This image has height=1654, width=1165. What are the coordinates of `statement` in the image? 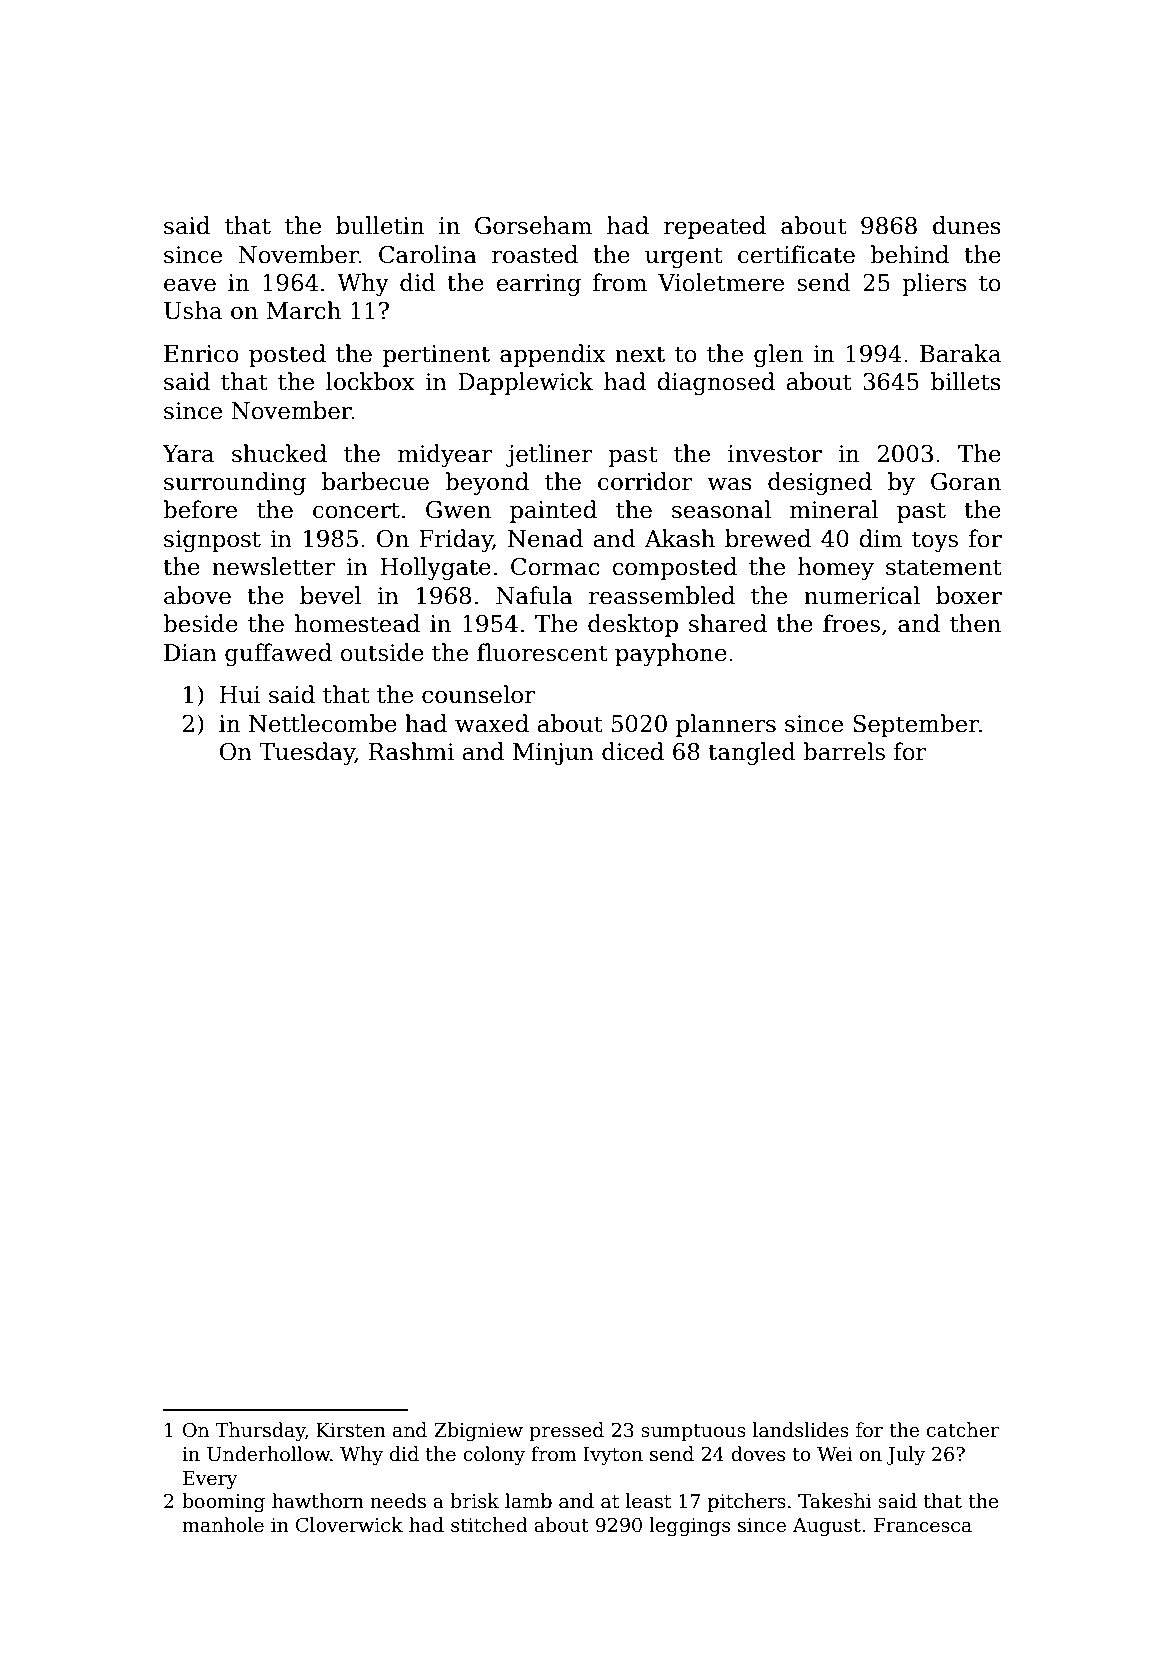 It's located at (944, 567).
